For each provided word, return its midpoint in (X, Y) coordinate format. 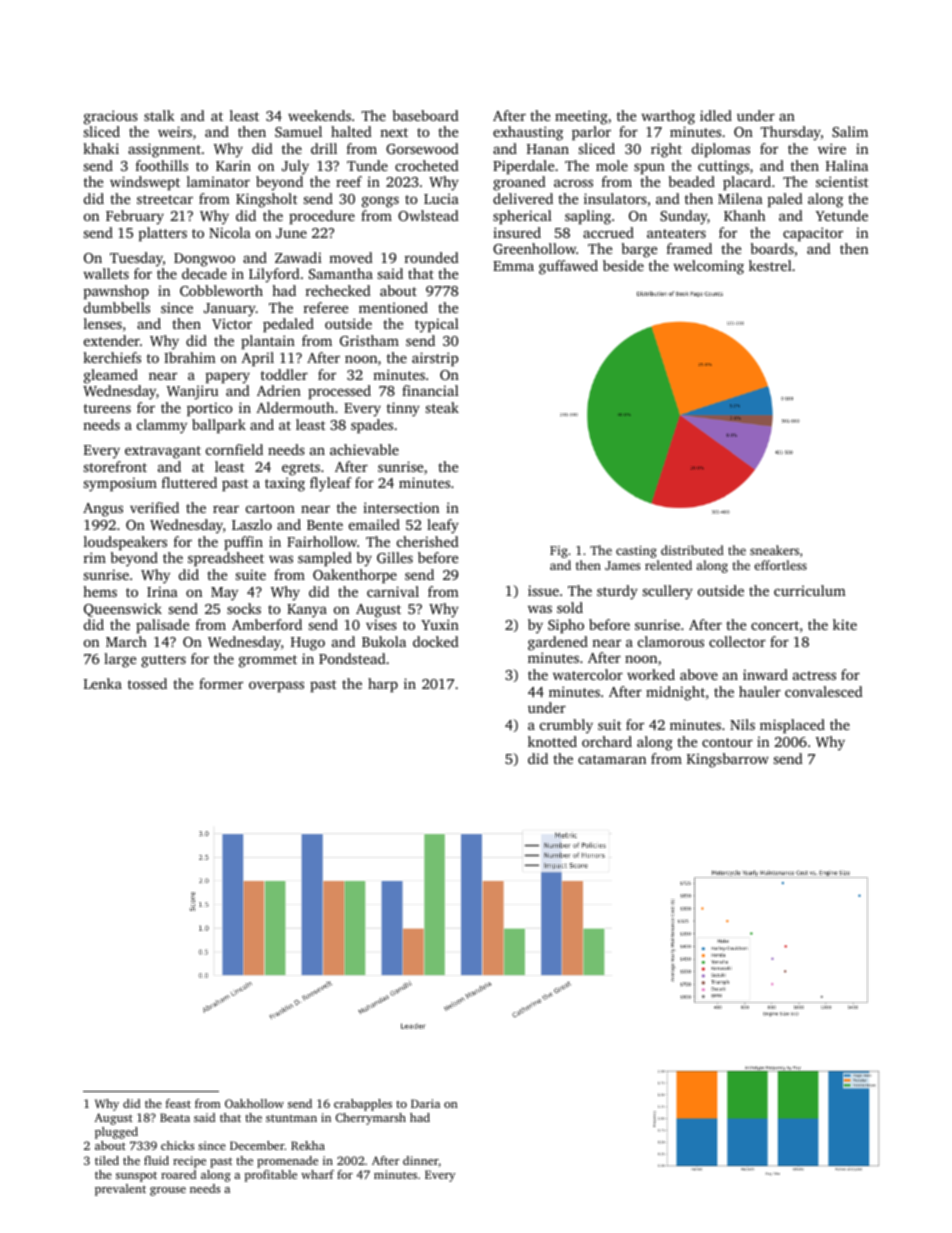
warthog (668, 117)
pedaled (288, 325)
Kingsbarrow (728, 760)
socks (244, 608)
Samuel (298, 131)
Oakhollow (254, 1103)
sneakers (774, 550)
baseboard (426, 115)
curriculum (810, 590)
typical (437, 325)
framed (689, 248)
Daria (425, 1103)
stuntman (291, 1118)
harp (383, 685)
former (221, 683)
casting (636, 552)
